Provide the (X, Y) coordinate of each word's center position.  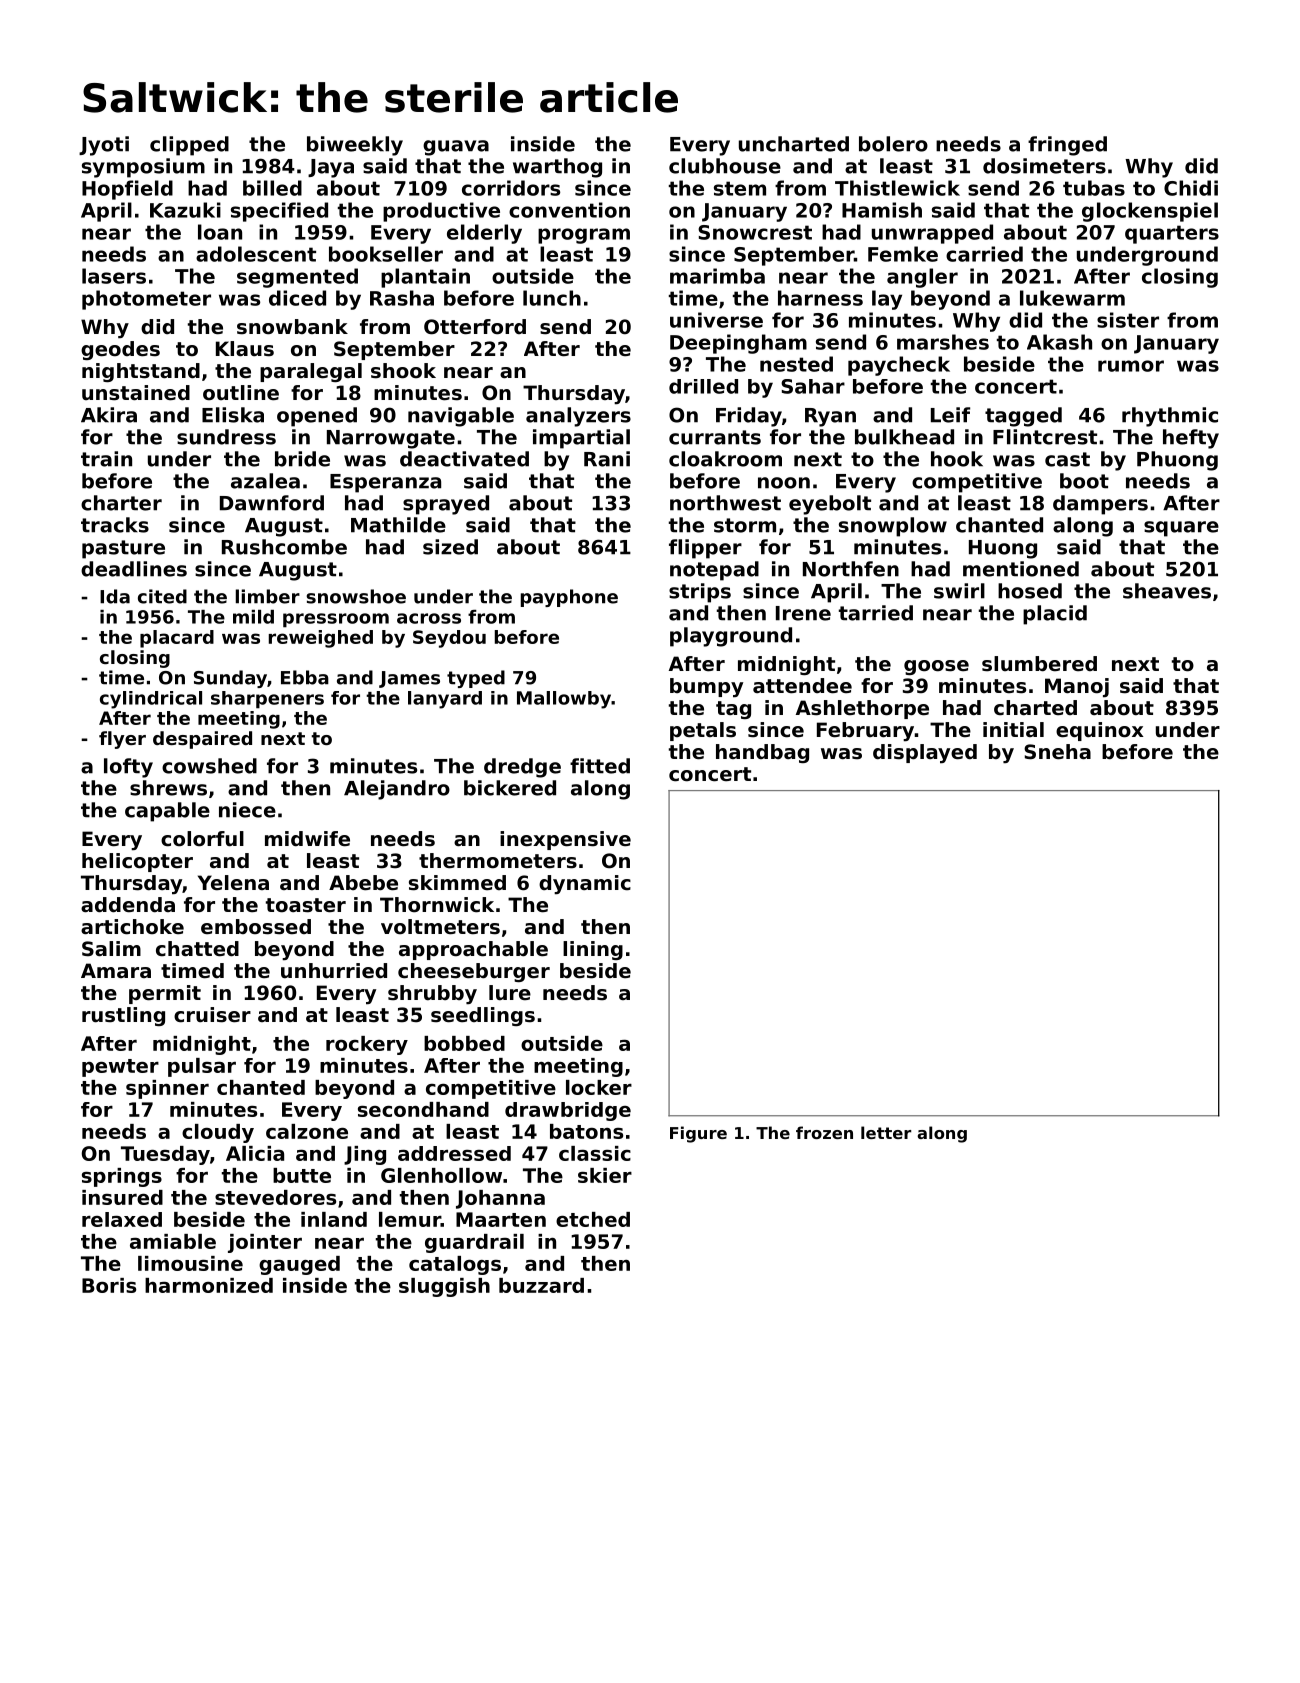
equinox (1100, 731)
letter (886, 1132)
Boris (109, 1285)
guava (456, 148)
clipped (189, 146)
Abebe (363, 883)
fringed (1067, 146)
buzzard (541, 1285)
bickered (510, 788)
